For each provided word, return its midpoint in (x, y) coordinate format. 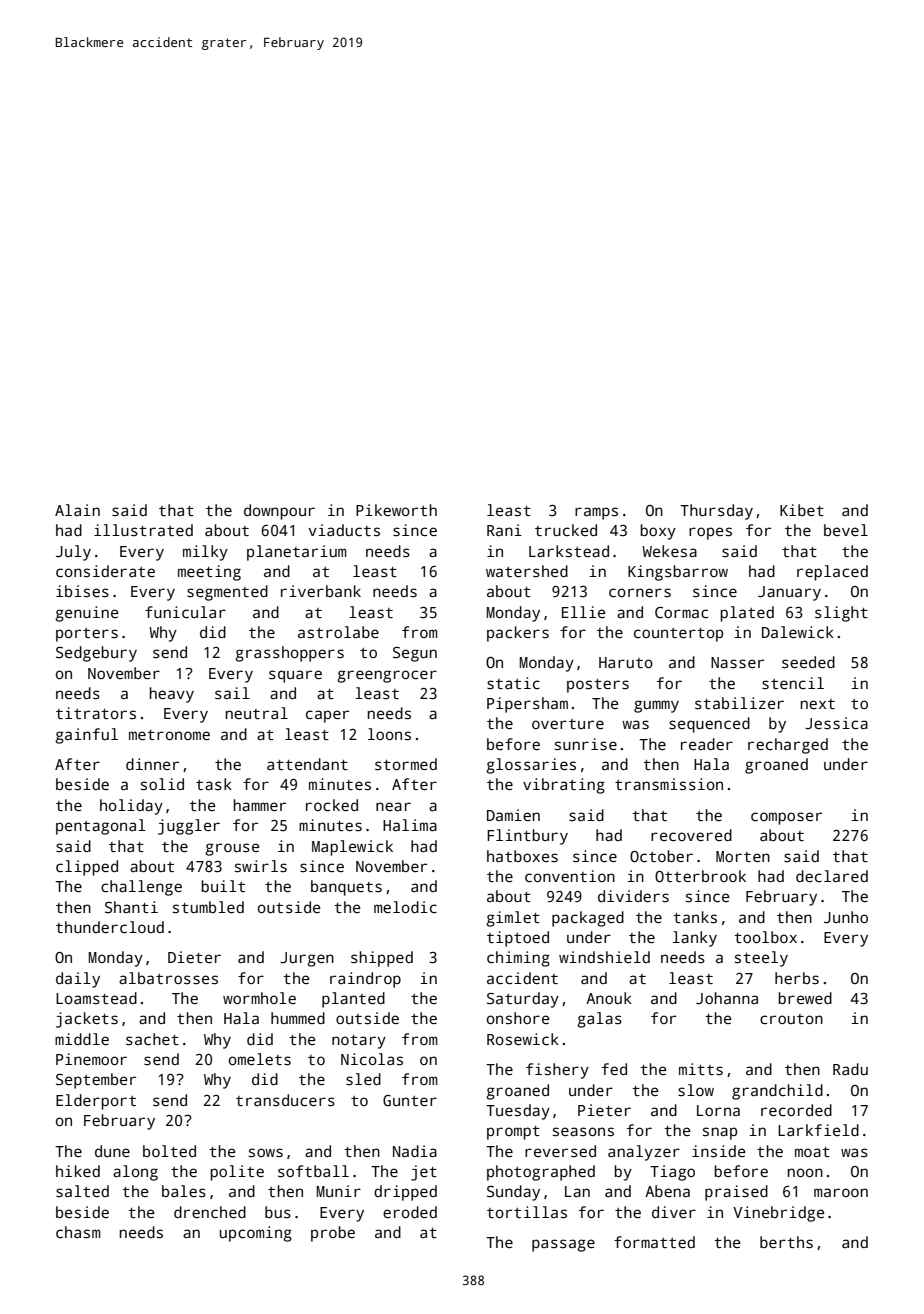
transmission (669, 784)
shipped (382, 959)
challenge (141, 888)
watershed (527, 571)
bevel (846, 530)
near (393, 806)
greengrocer (387, 676)
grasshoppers (289, 654)
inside (719, 1151)
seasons (583, 1132)
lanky (695, 939)
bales (184, 1191)
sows (266, 1153)
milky (205, 553)
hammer (260, 805)
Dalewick (798, 632)
